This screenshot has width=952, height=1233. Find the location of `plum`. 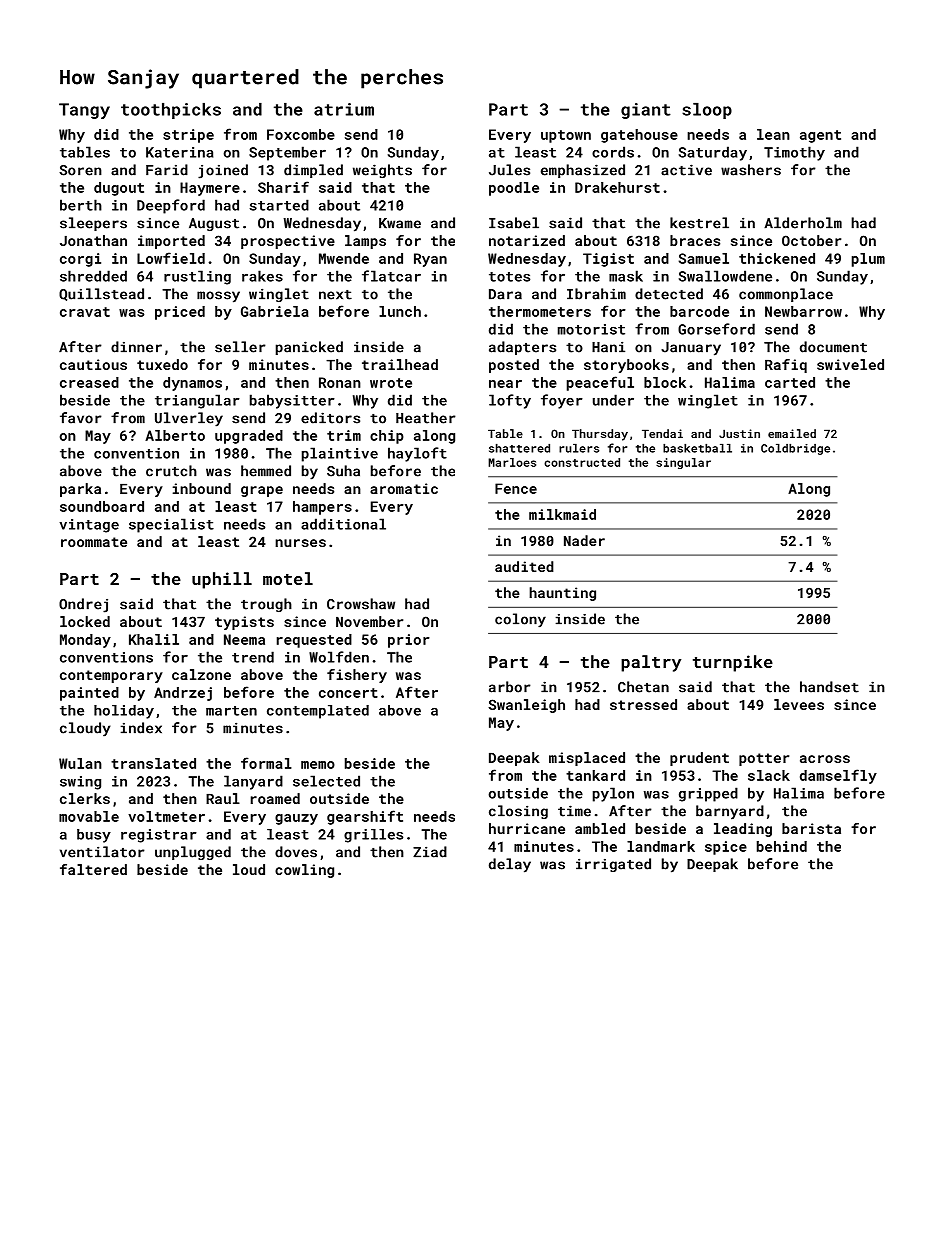

plum is located at coordinates (868, 260).
